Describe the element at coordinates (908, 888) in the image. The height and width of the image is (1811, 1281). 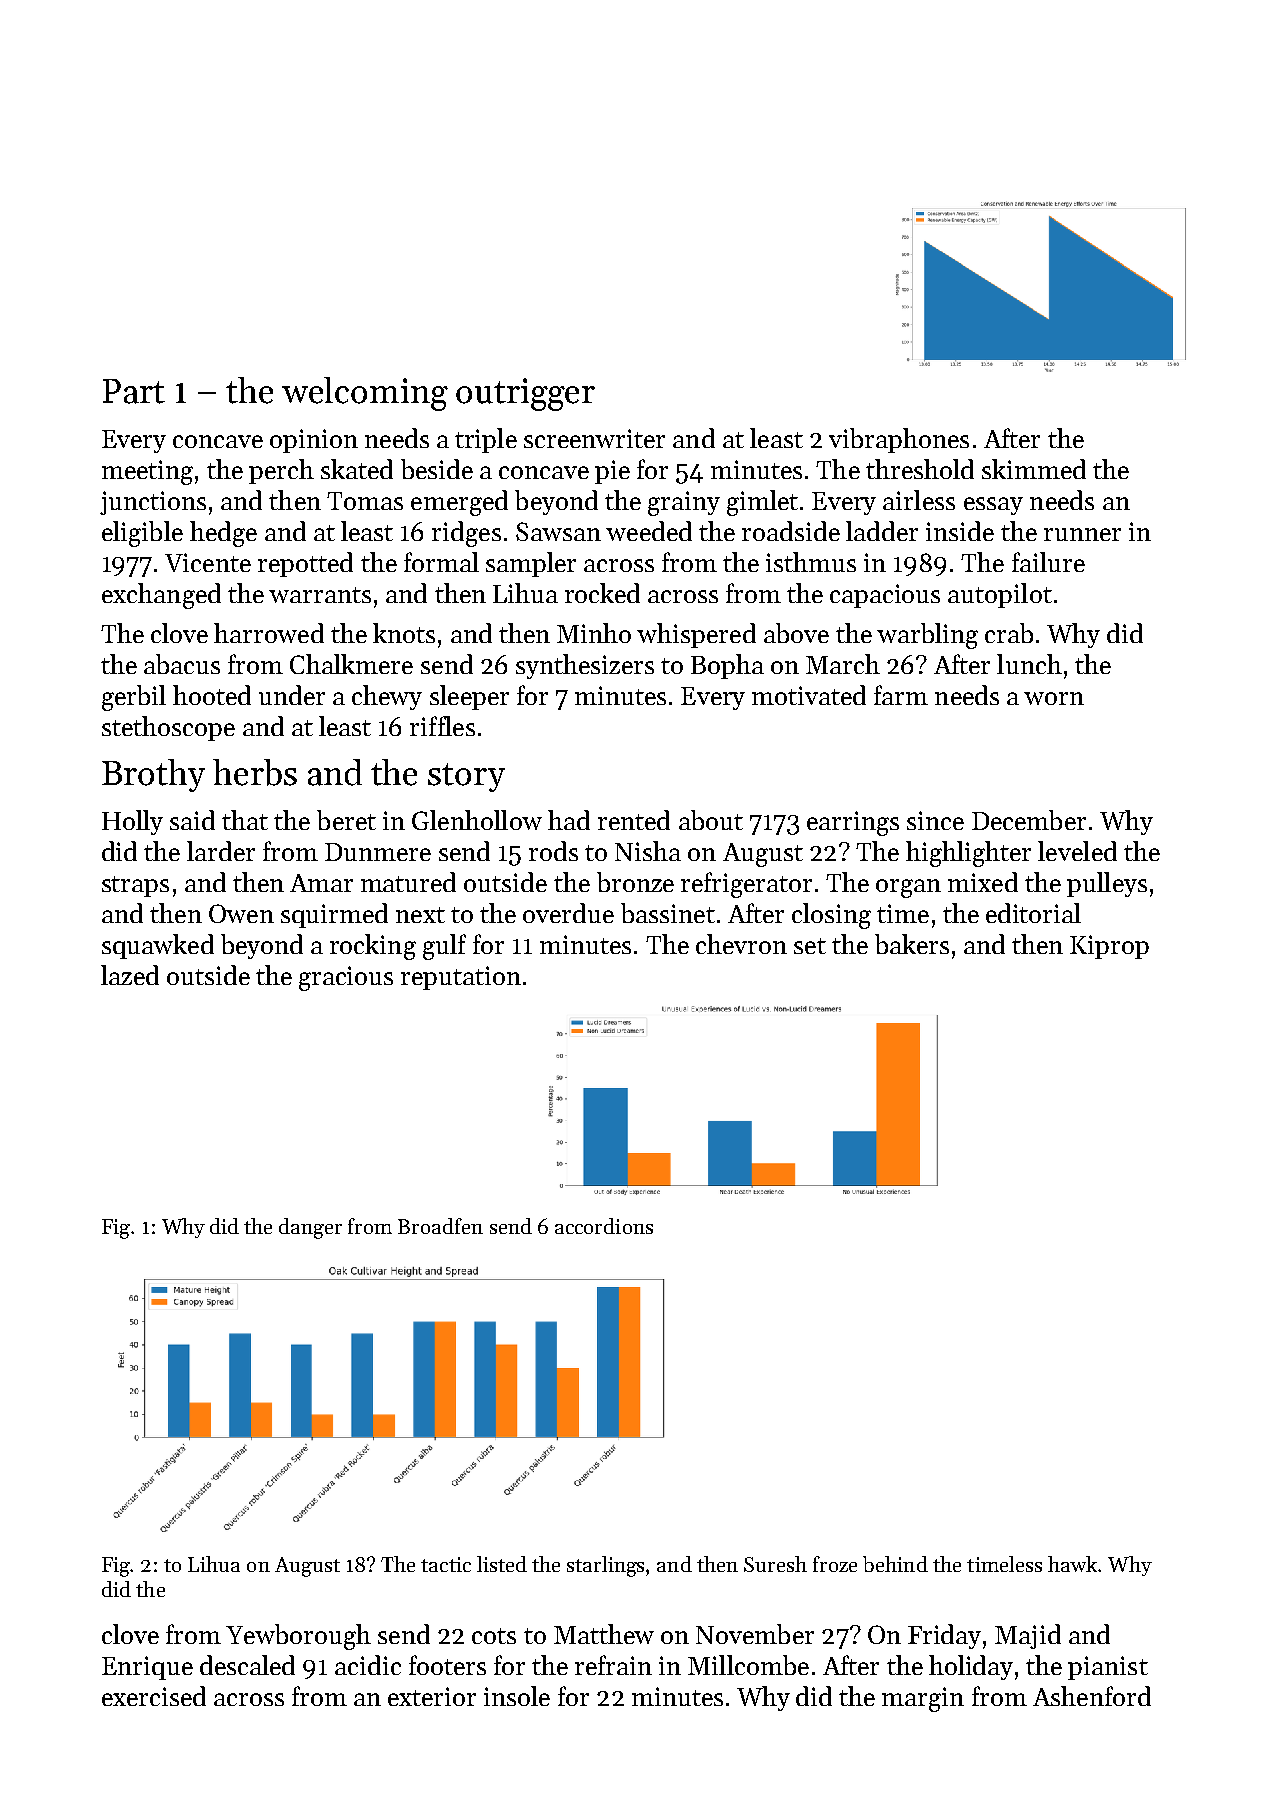
I see `organ` at that location.
